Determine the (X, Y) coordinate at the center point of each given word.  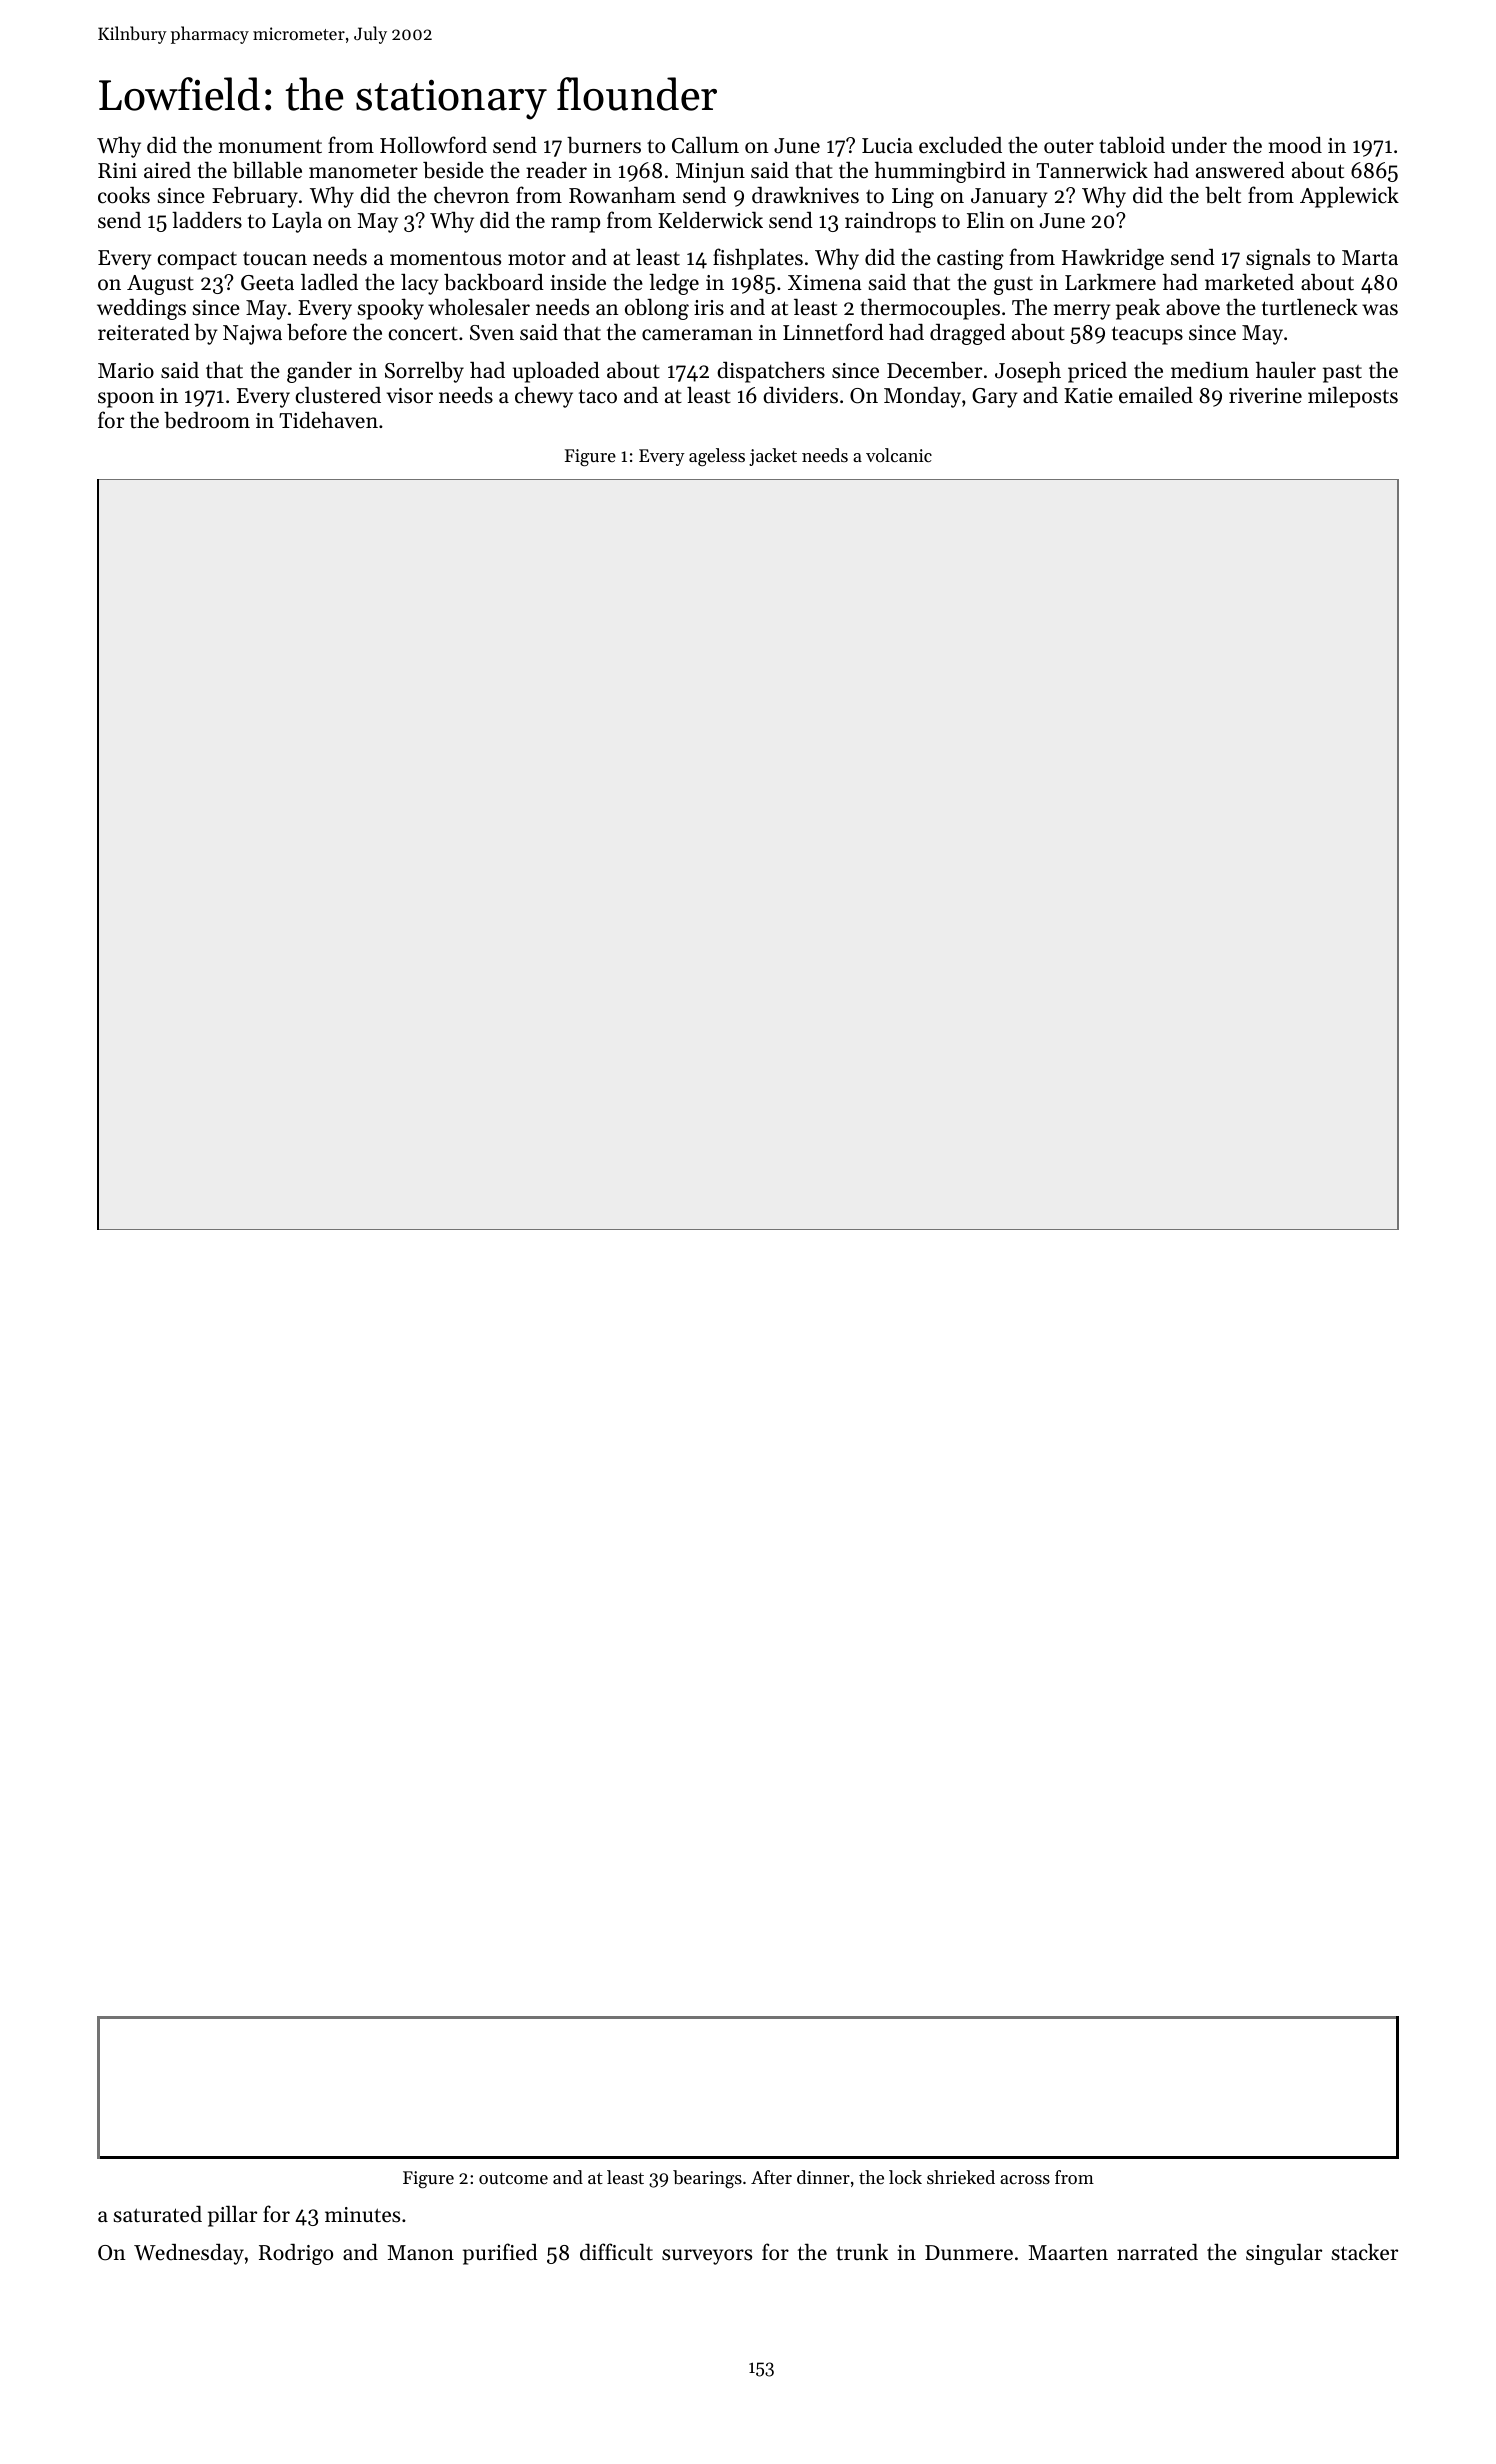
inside (578, 282)
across (1025, 2179)
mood (1295, 145)
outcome (513, 2178)
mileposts (1353, 397)
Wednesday (189, 2254)
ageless (717, 457)
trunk (862, 2252)
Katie (1088, 396)
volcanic (899, 455)
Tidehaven (328, 420)
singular (1284, 2254)
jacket (773, 457)
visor (410, 396)
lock (905, 2177)
